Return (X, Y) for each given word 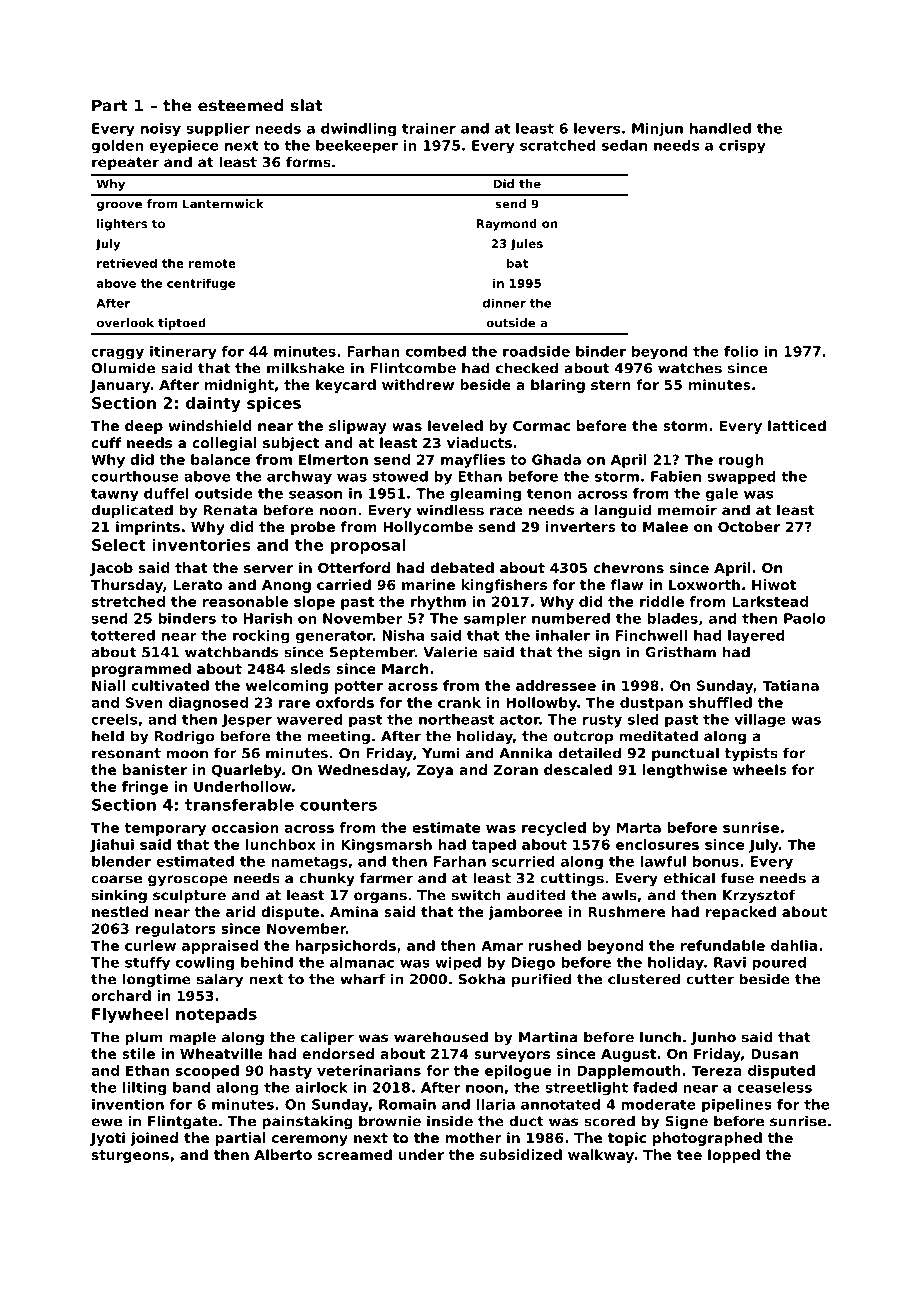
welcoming (287, 687)
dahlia (794, 945)
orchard (121, 995)
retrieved (127, 263)
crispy (742, 147)
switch (476, 895)
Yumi (441, 753)
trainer (429, 128)
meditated (658, 736)
